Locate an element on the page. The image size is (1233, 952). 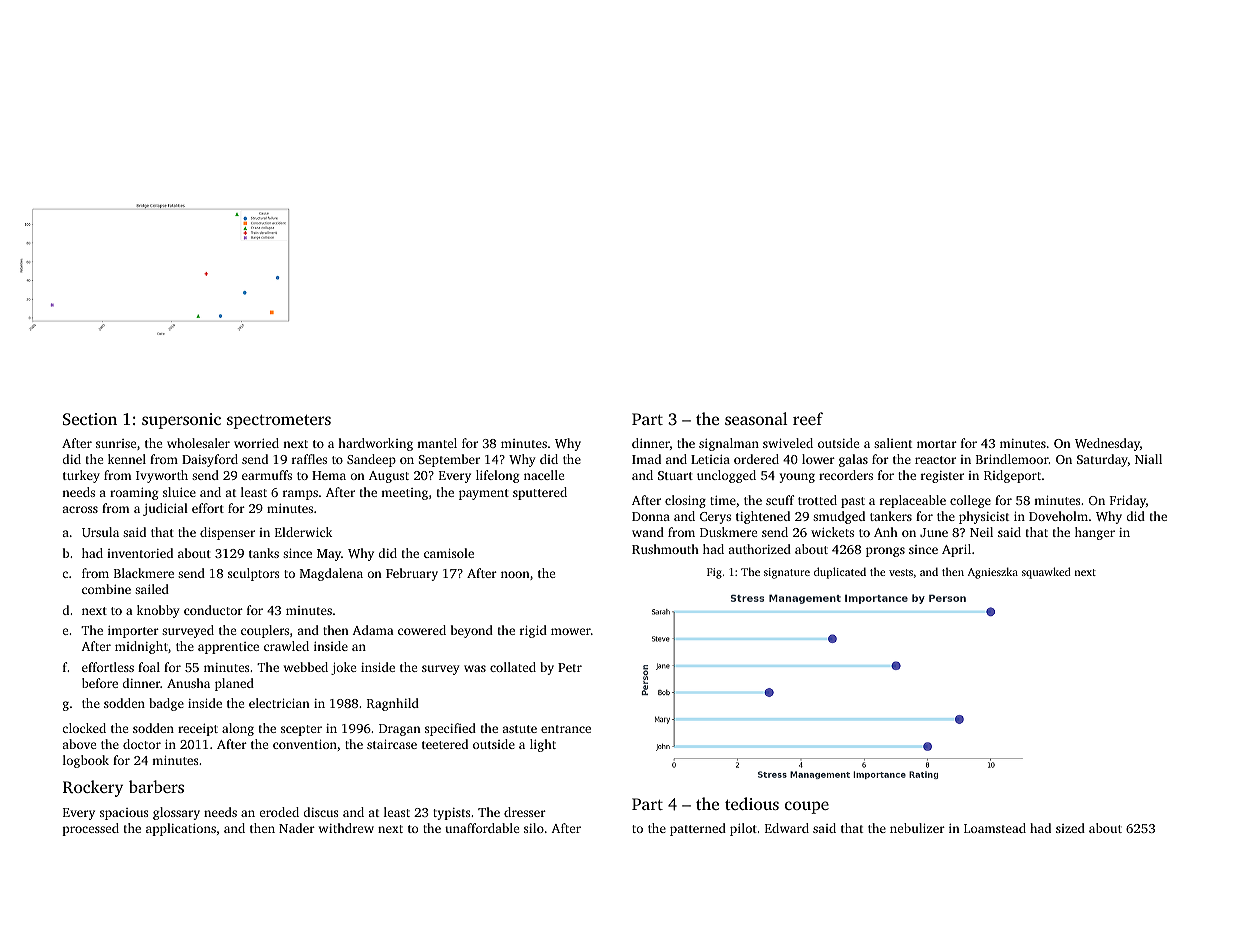
seasonal is located at coordinates (756, 418).
